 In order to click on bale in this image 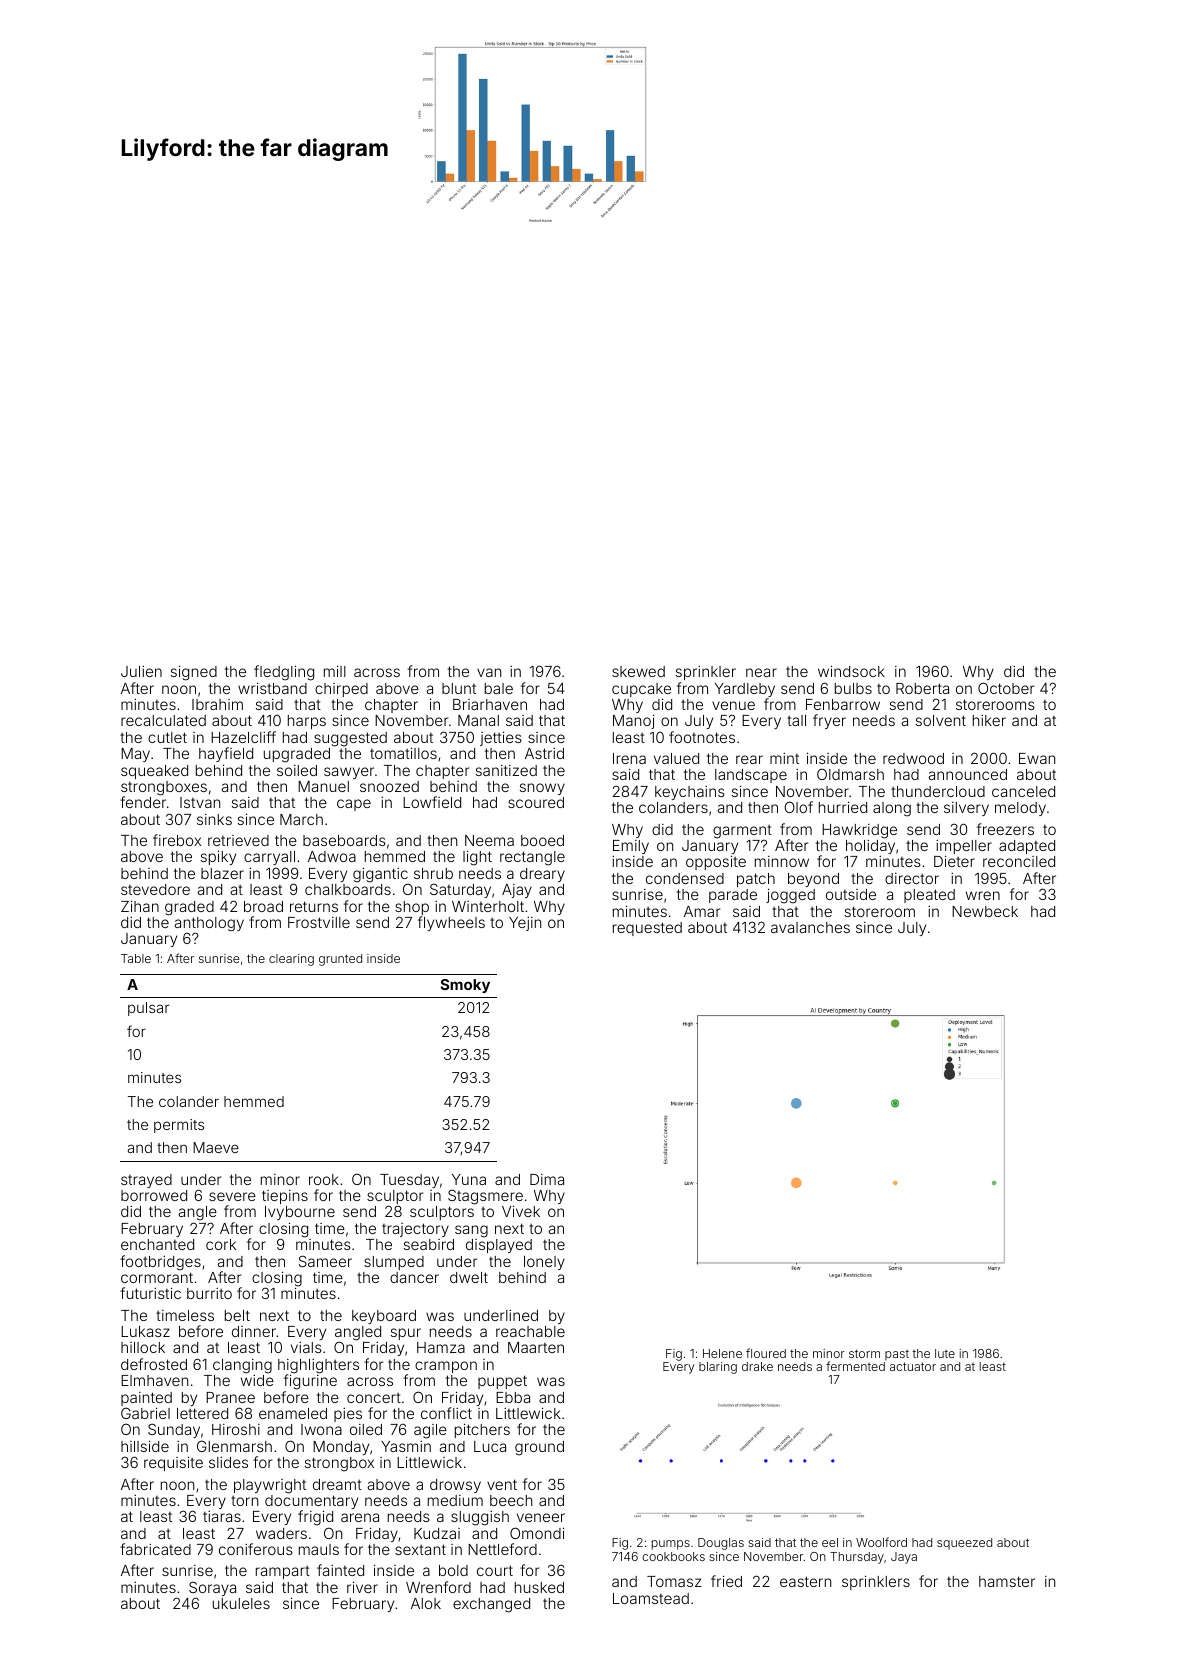, I will do `click(499, 688)`.
